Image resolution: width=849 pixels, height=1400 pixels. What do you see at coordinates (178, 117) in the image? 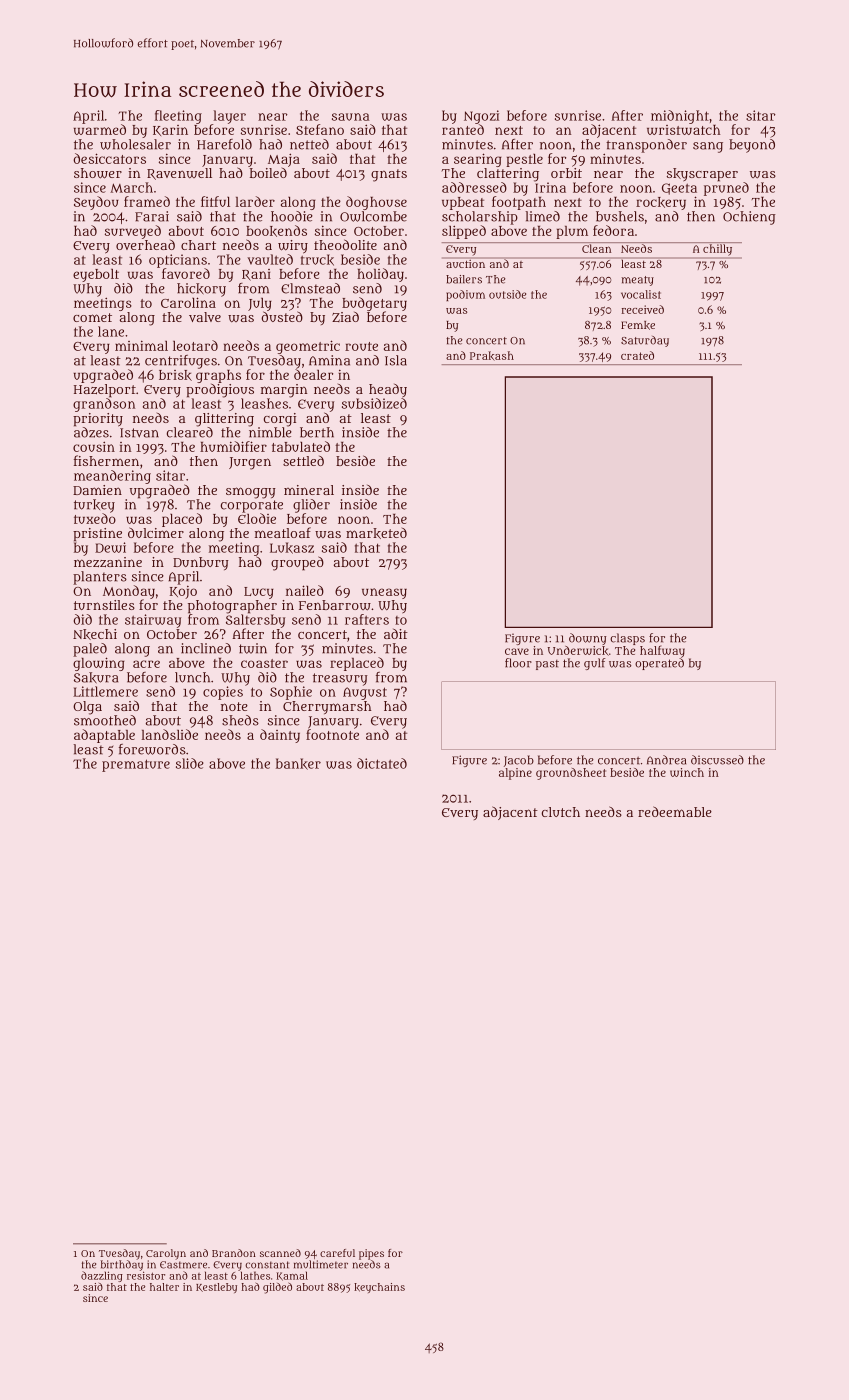
I see `fleeting` at bounding box center [178, 117].
